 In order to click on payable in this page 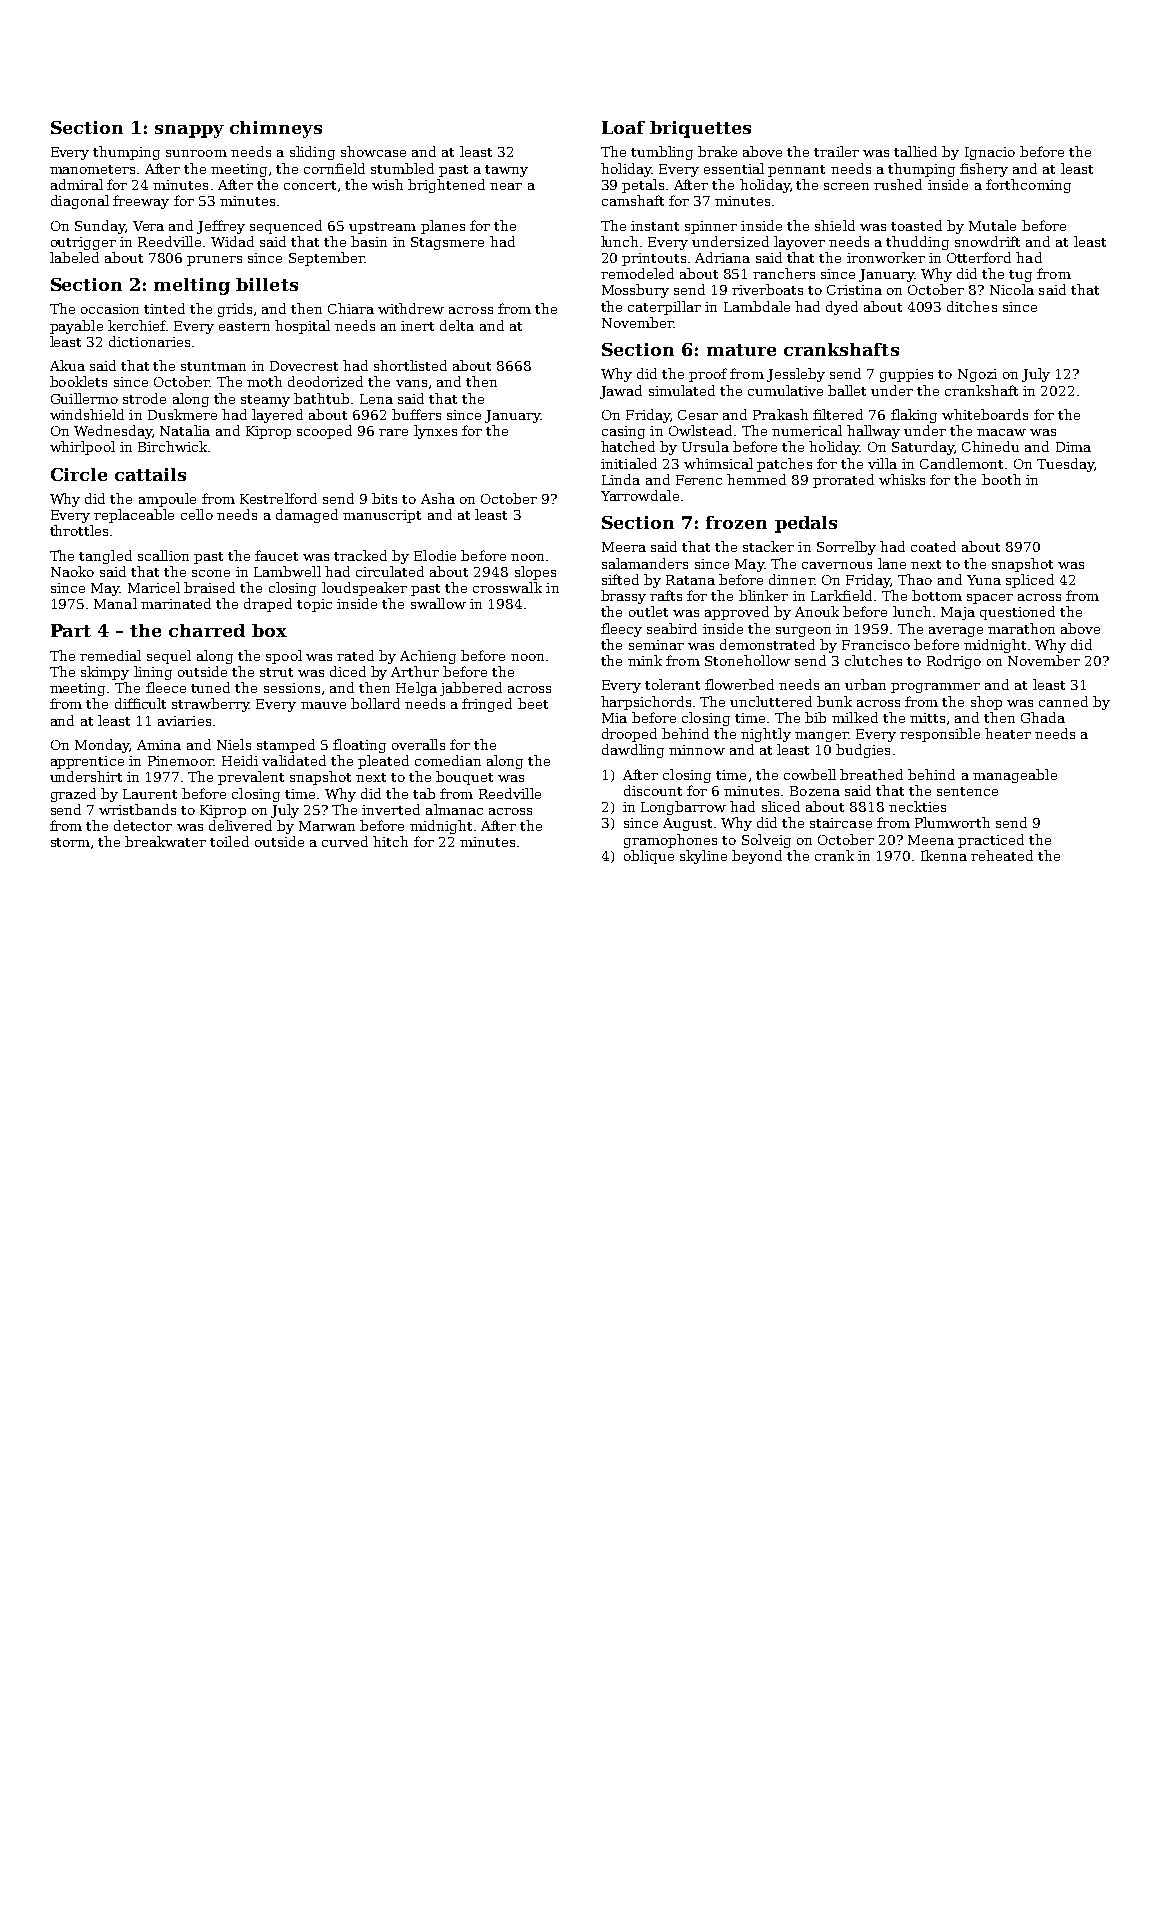, I will do `click(76, 327)`.
